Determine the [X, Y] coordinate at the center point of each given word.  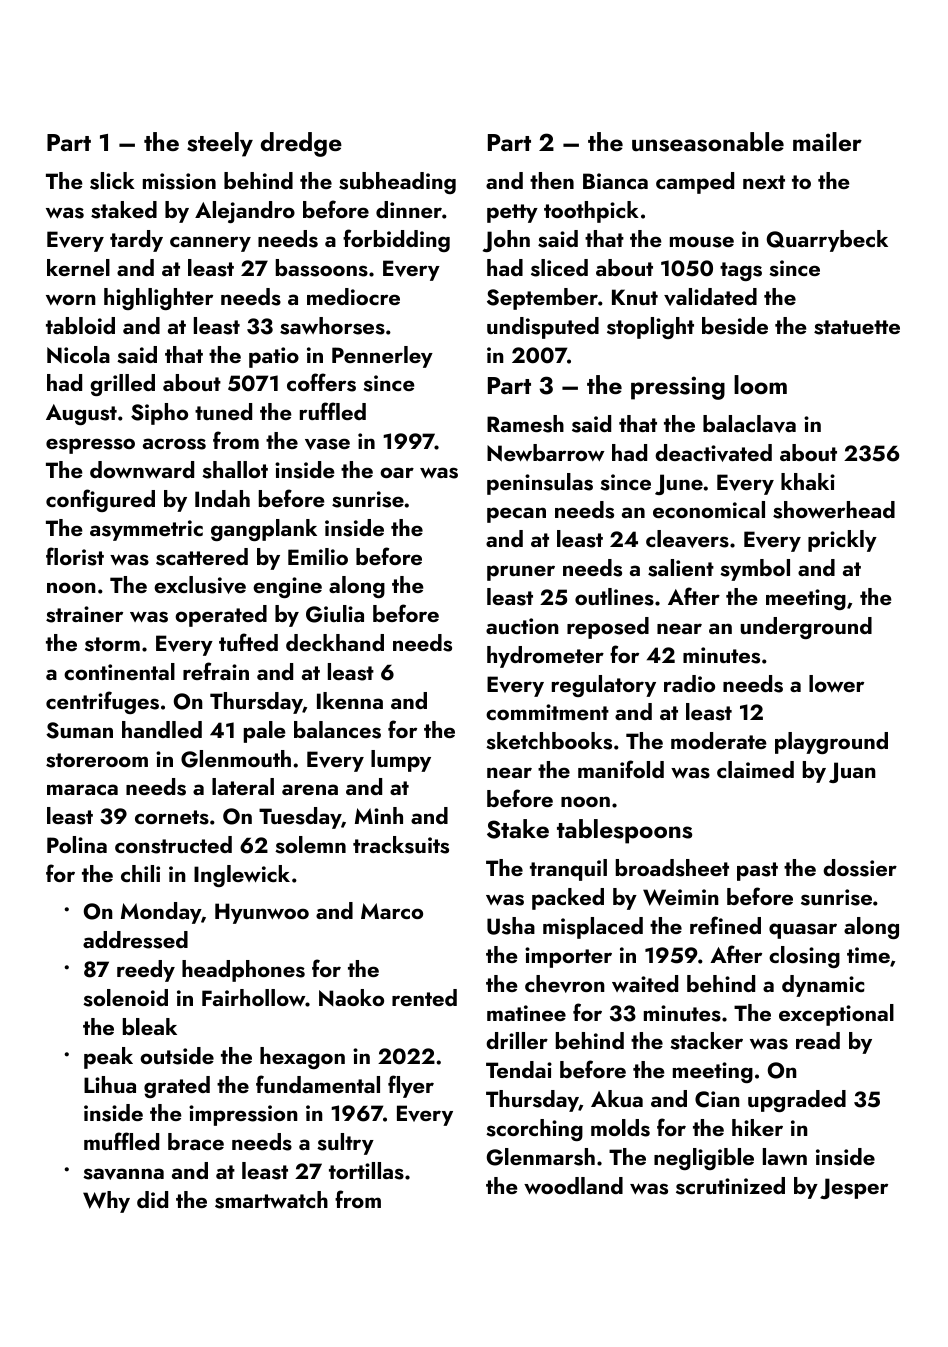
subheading [397, 183]
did [152, 1199]
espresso [90, 446]
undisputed [543, 328]
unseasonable [708, 142]
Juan [852, 772]
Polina [77, 844]
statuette [857, 327]
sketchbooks [549, 741]
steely [220, 144]
